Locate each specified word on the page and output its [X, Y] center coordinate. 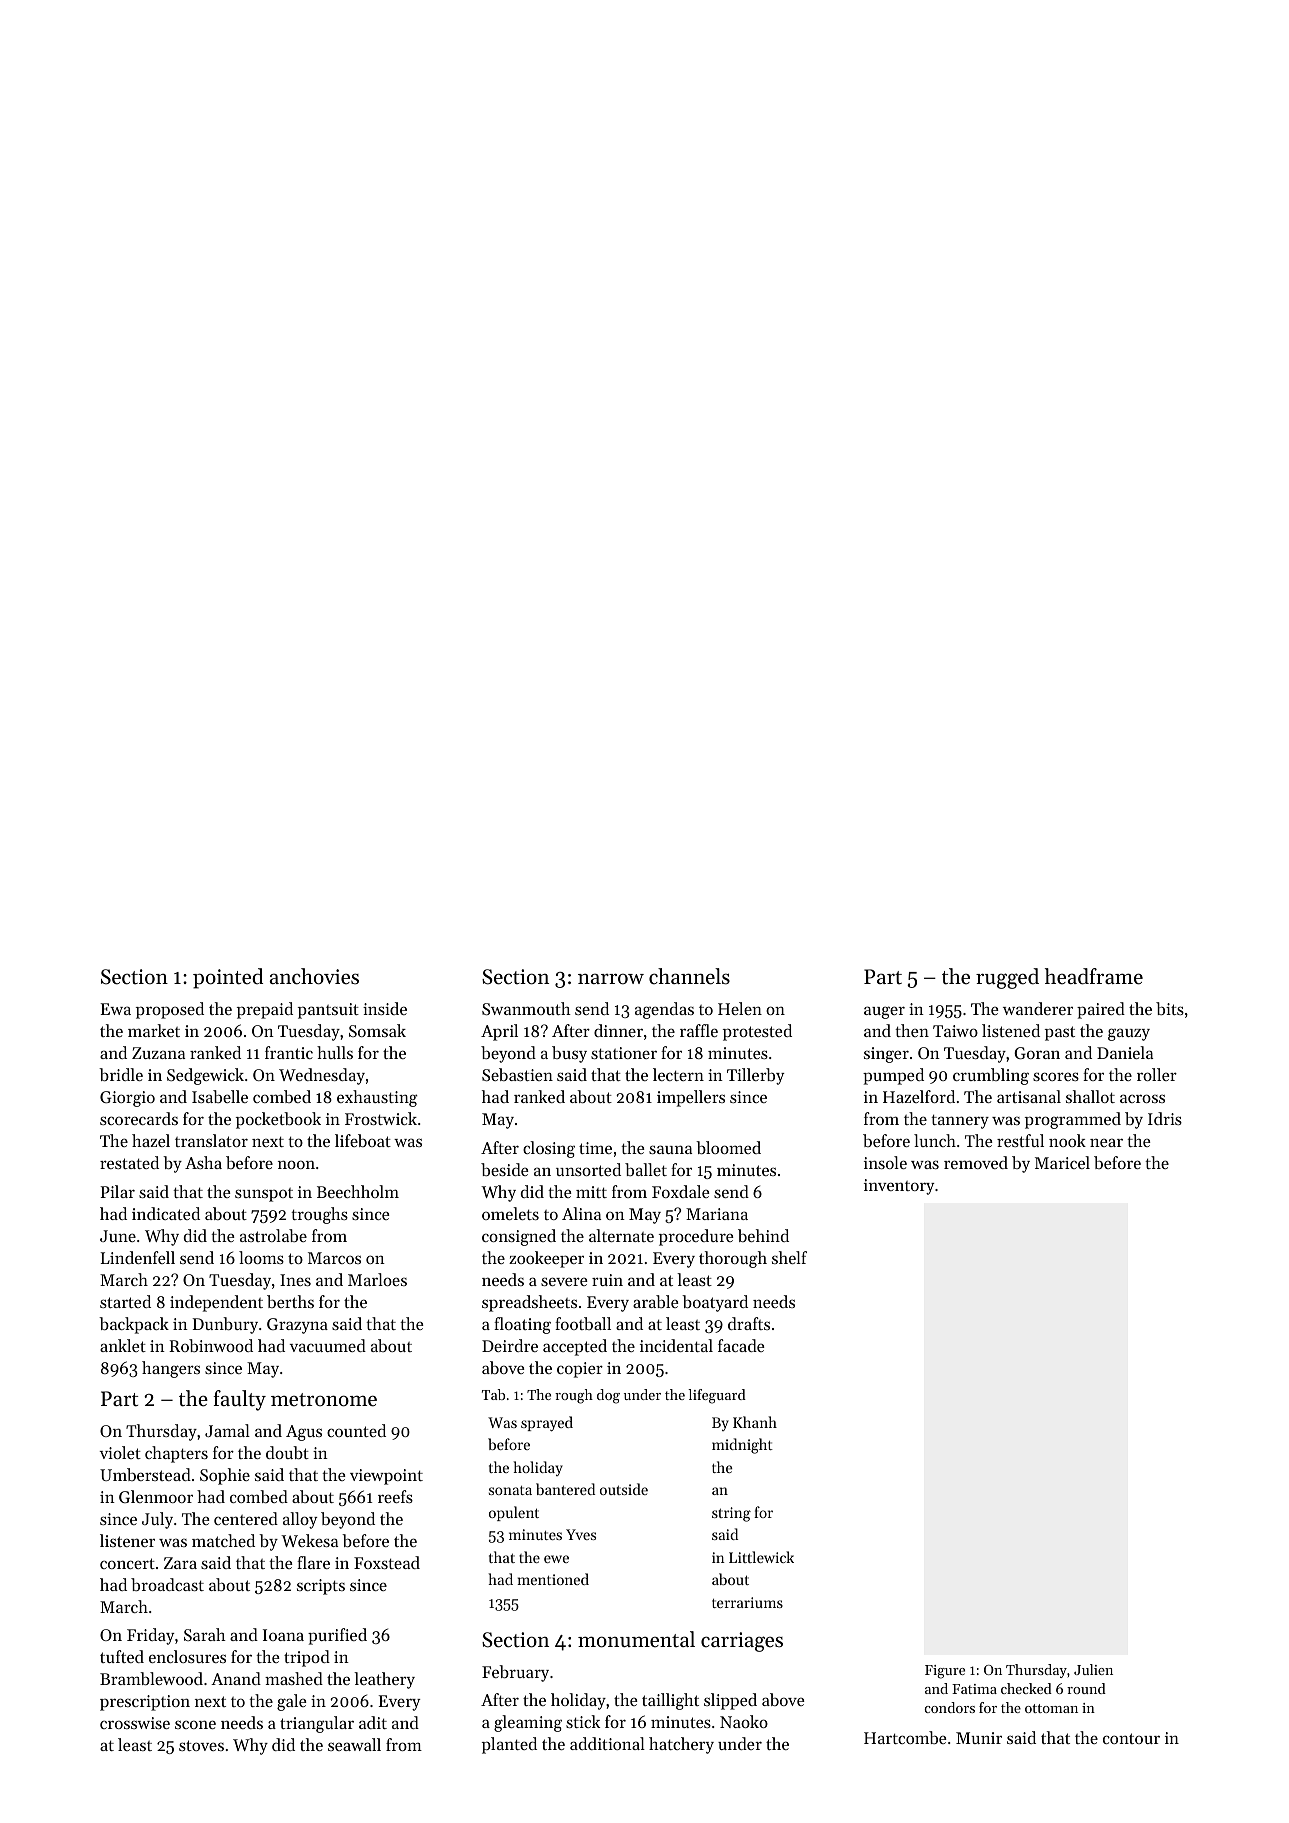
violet [120, 1452]
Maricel [1062, 1162]
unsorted [588, 1169]
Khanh [755, 1422]
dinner [618, 1030]
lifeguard [717, 1396]
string [731, 1514]
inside [385, 1008]
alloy [300, 1520]
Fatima [974, 1689]
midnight [742, 1446]
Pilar [117, 1191]
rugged [1007, 978]
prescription [145, 1703]
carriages [742, 1642]
